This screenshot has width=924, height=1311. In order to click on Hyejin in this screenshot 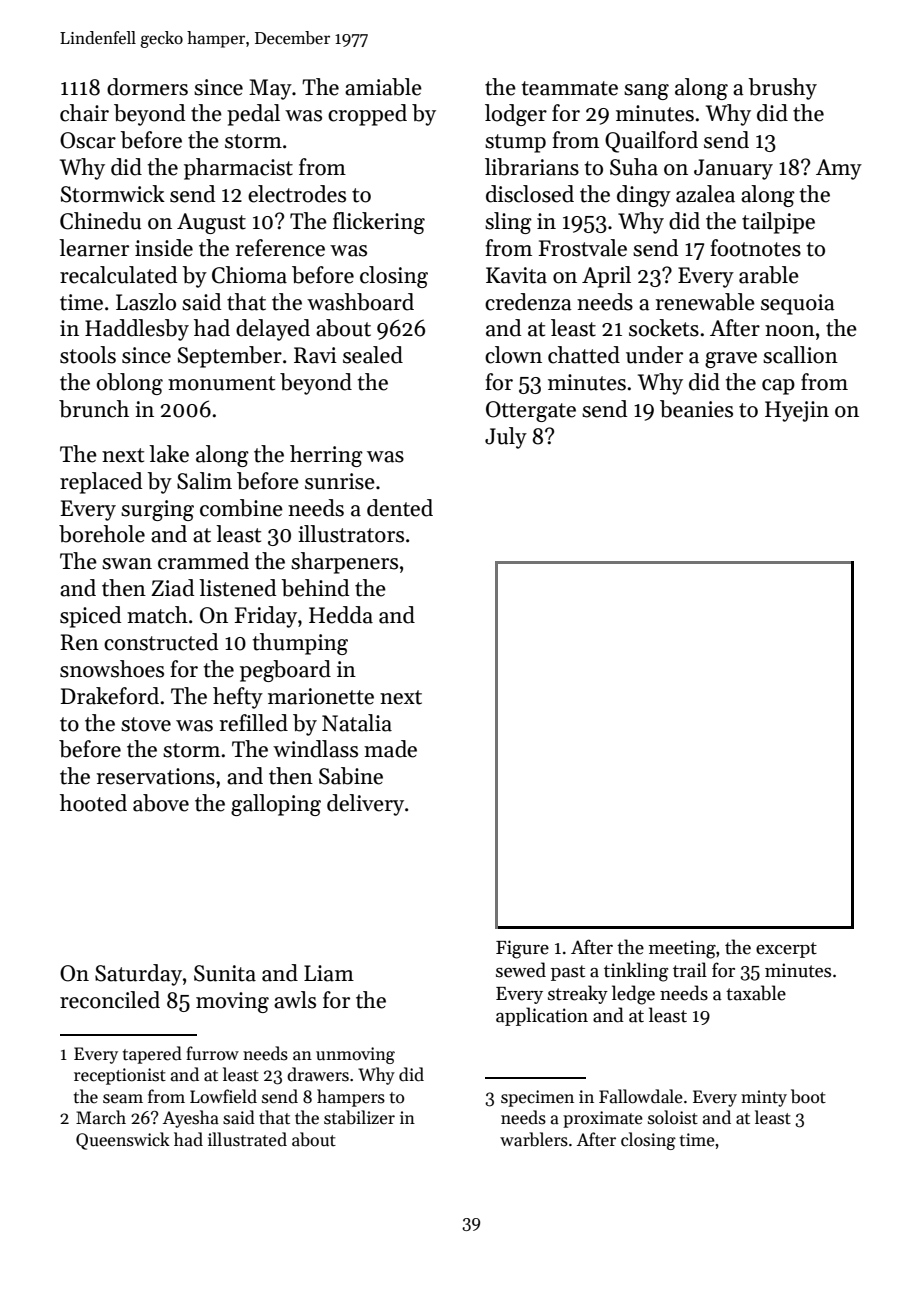, I will do `click(797, 411)`.
